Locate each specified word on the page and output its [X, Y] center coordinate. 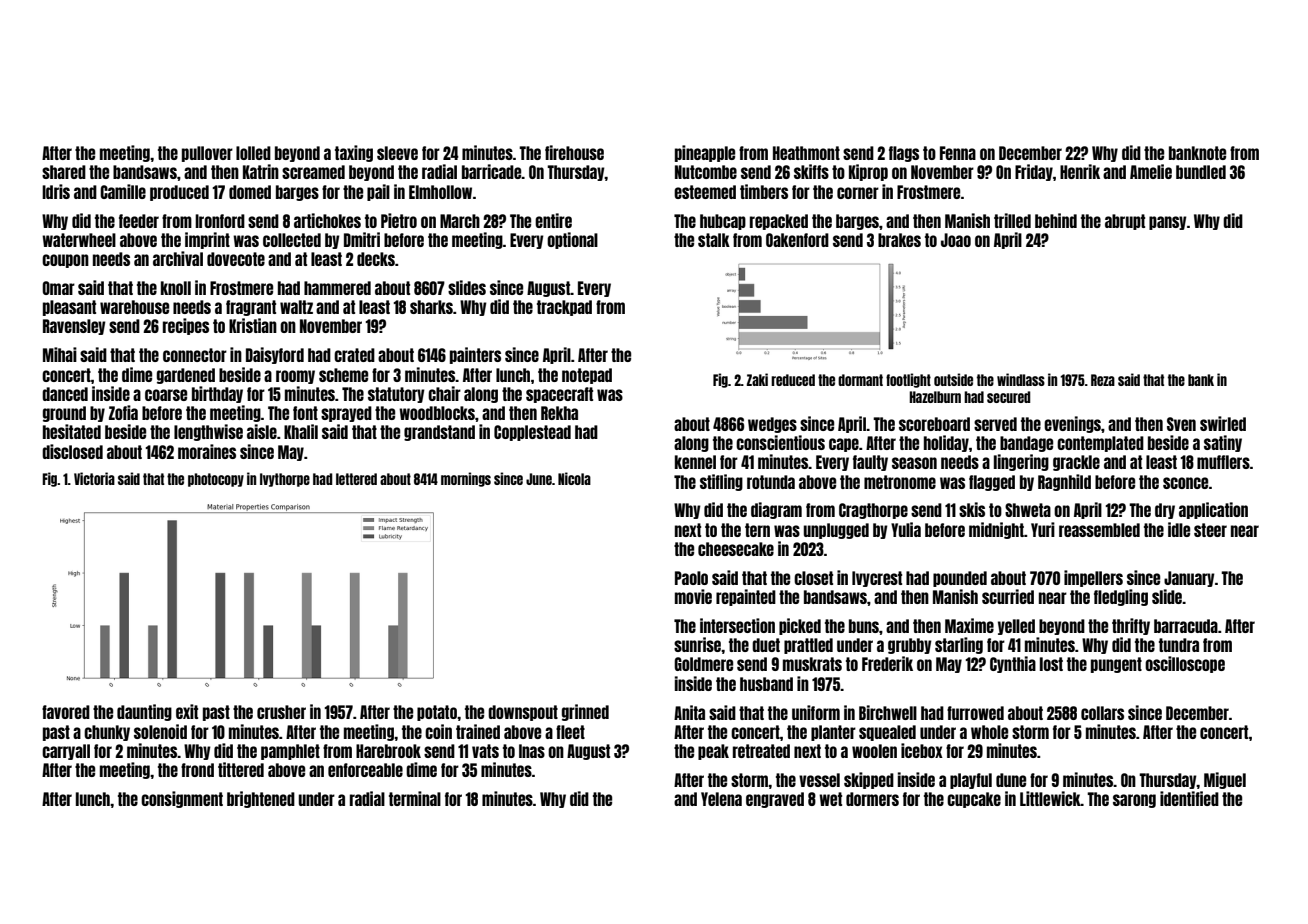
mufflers [1223, 462]
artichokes [327, 220]
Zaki [757, 379]
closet [813, 578]
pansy [1168, 223]
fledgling [1121, 597]
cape [844, 445]
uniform [816, 712]
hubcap [723, 222]
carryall [66, 752]
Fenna [958, 153]
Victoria [94, 478]
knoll [176, 288]
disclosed [72, 451]
